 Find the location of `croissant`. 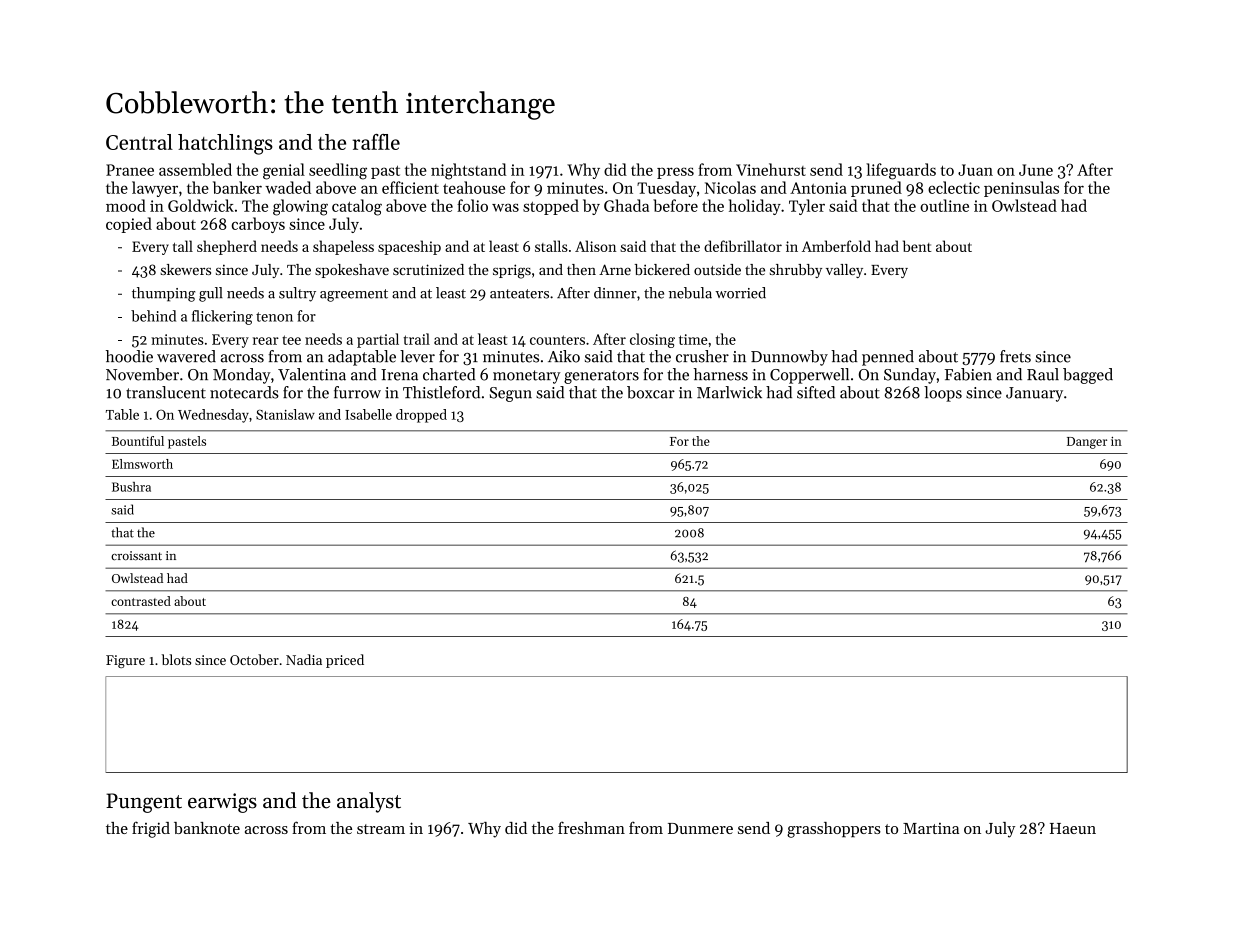

croissant is located at coordinates (136, 556).
